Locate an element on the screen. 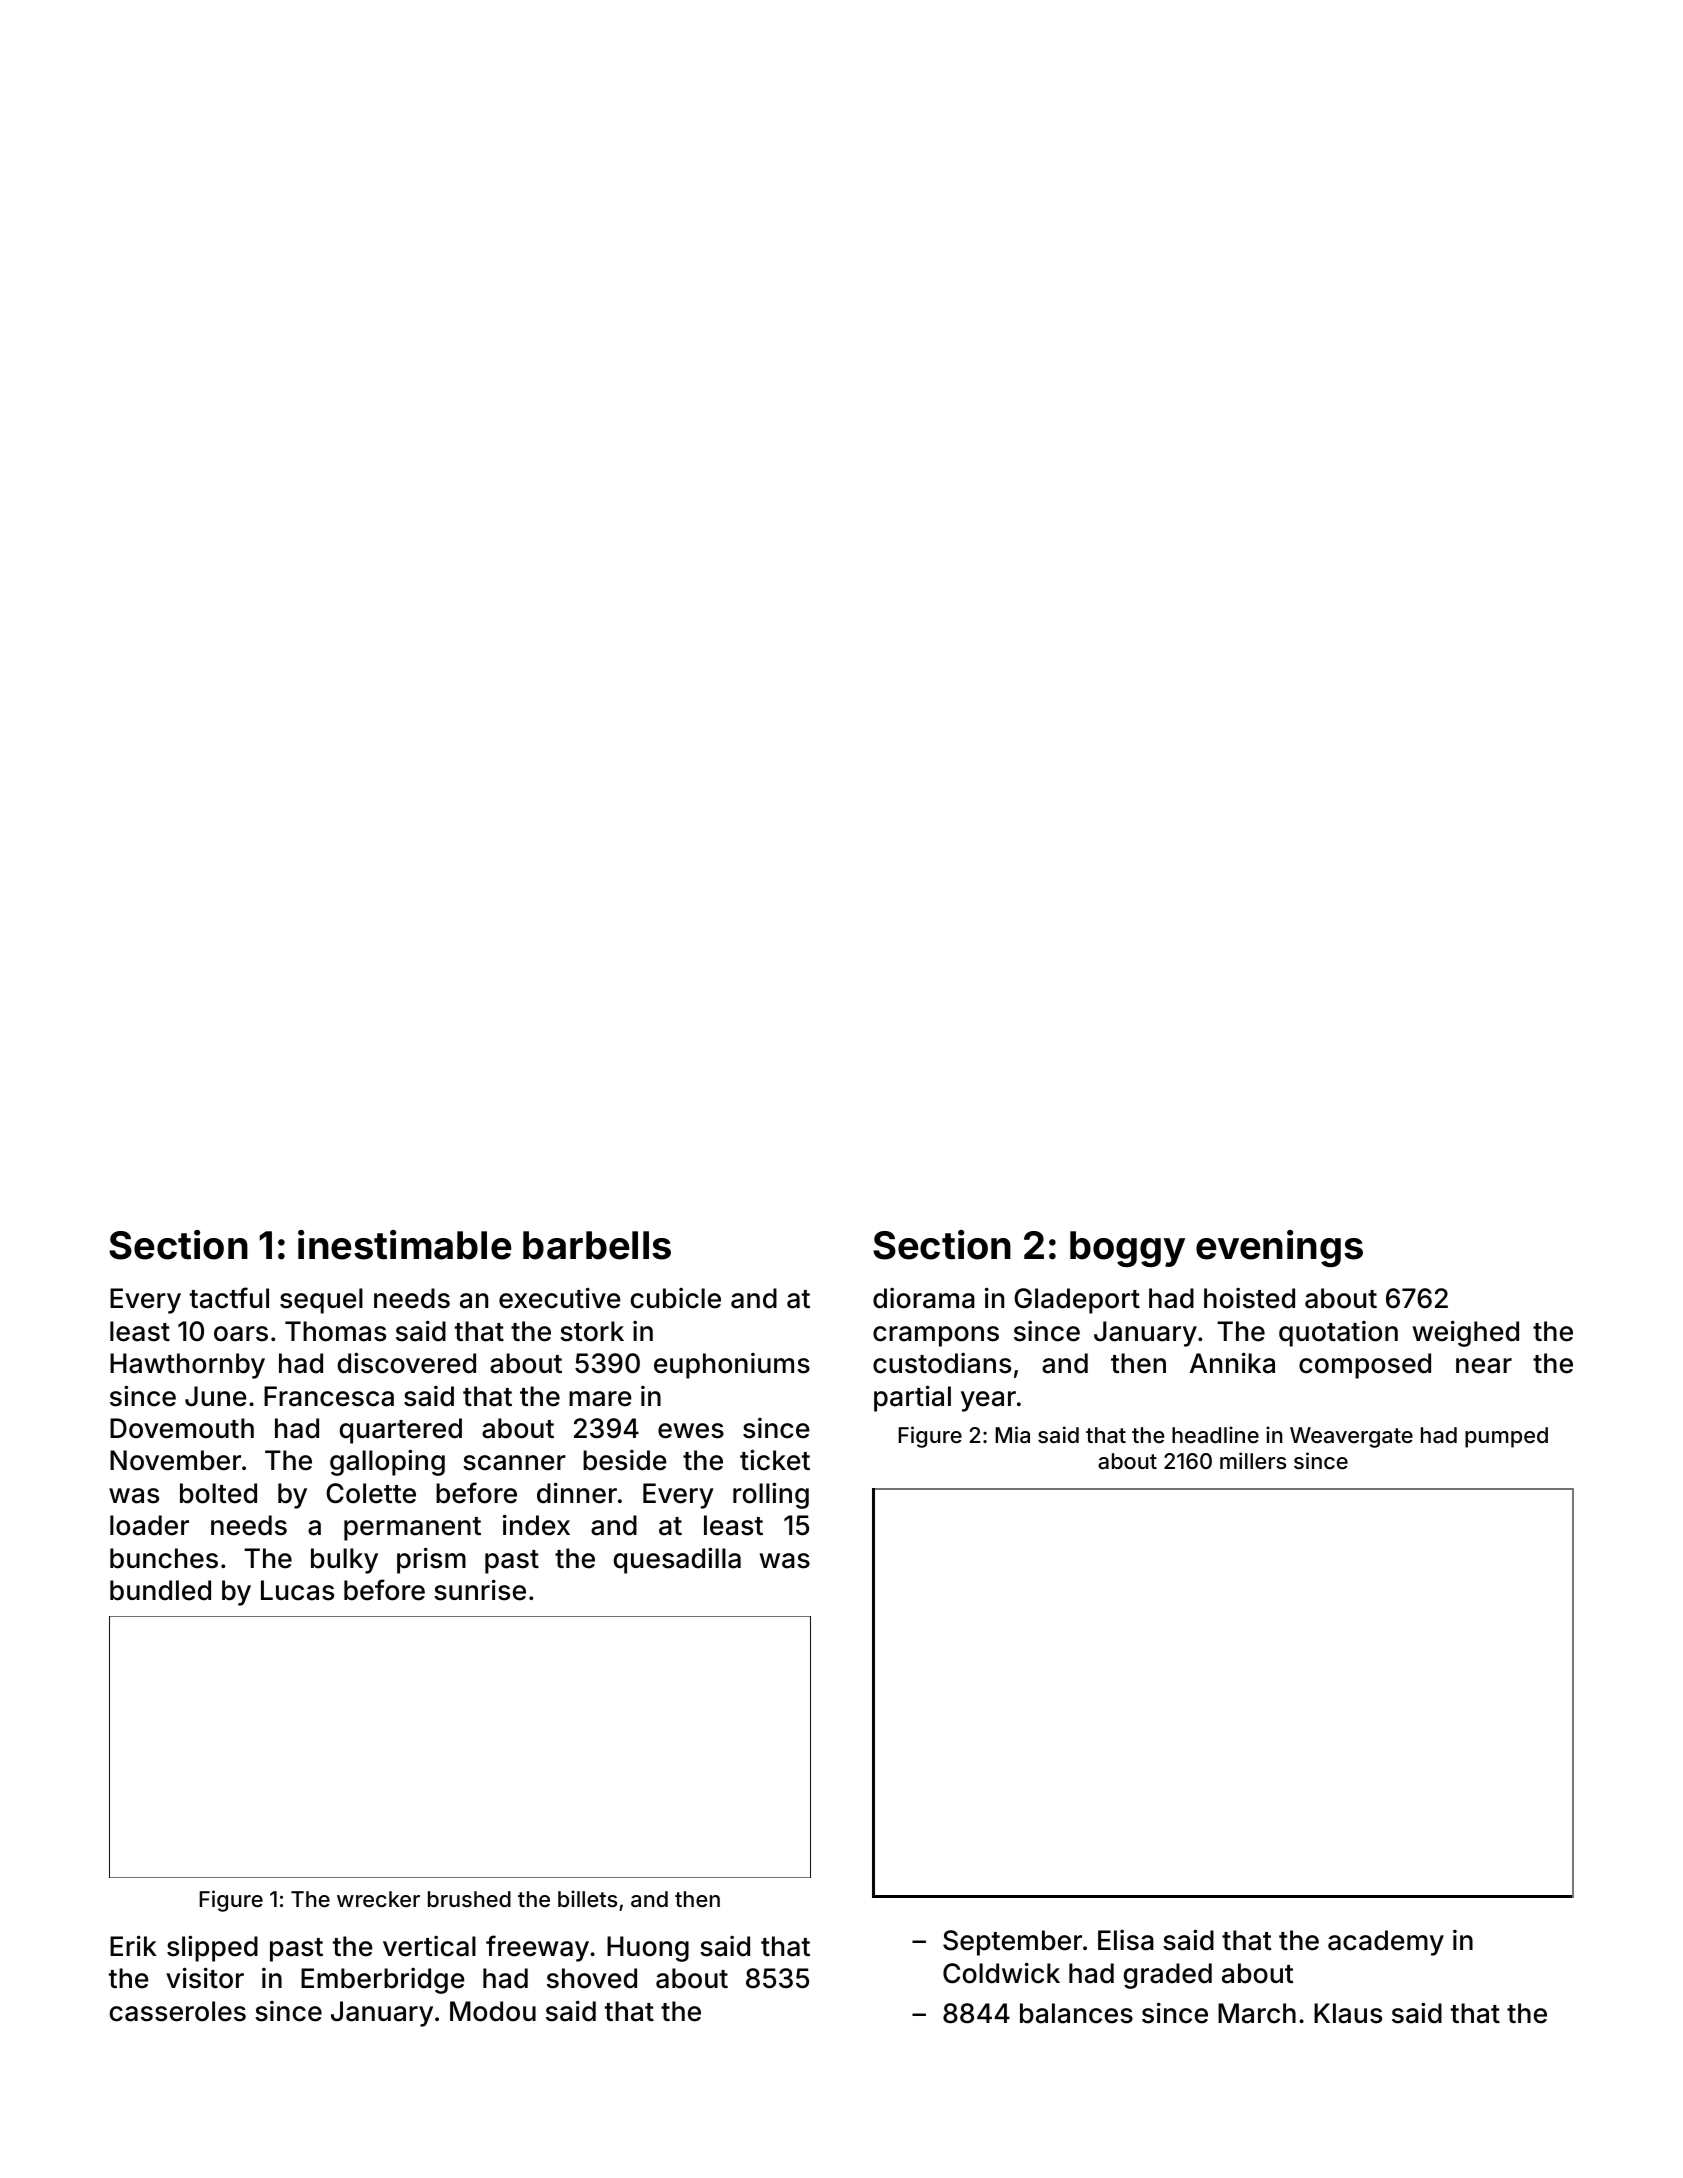  vertical is located at coordinates (429, 1946).
